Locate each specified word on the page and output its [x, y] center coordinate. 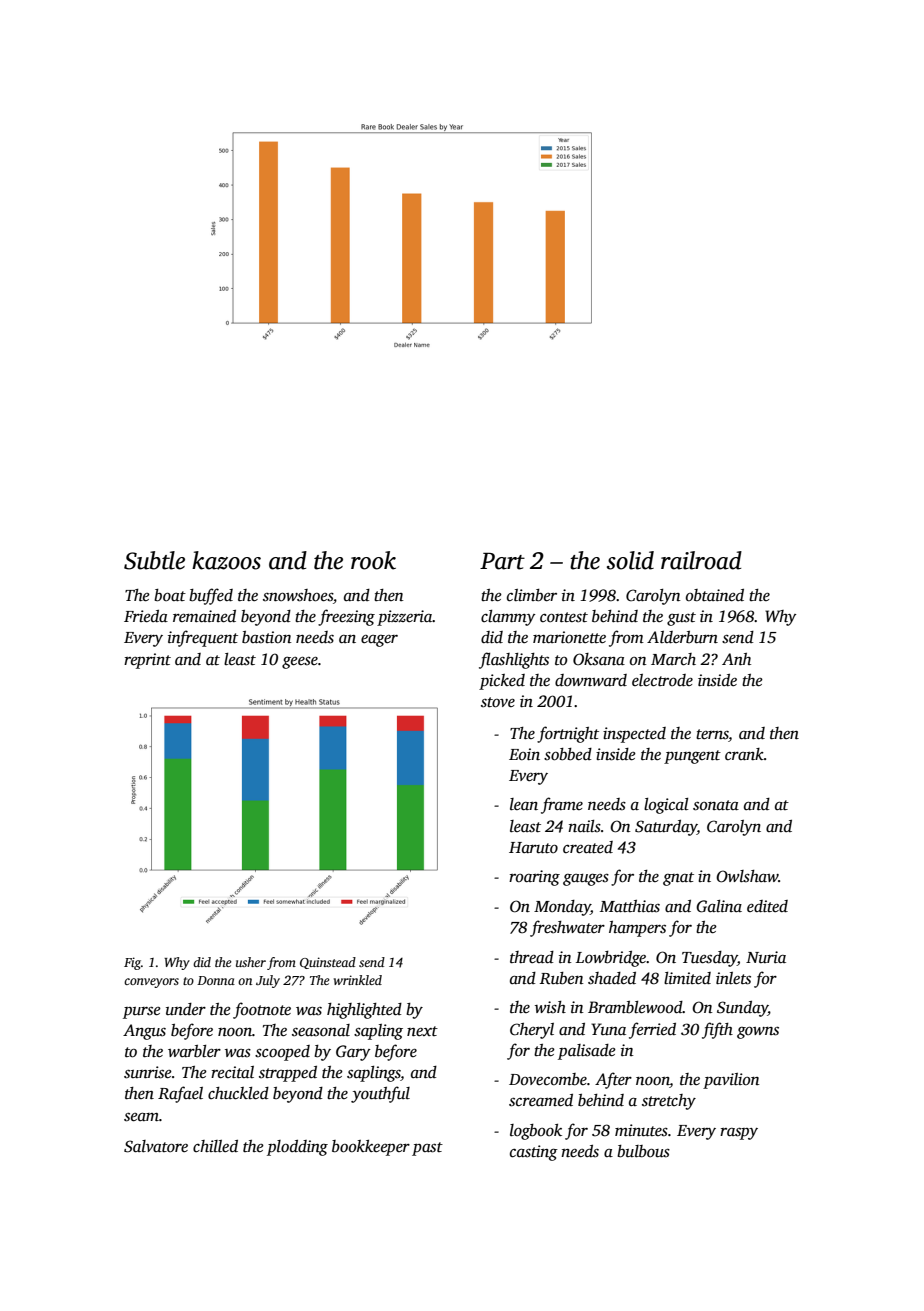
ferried [652, 1030]
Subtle [154, 560]
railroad [701, 560]
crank [744, 754]
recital [232, 1072]
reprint [147, 661]
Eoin [524, 754]
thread [532, 957]
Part [502, 561]
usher [251, 962]
